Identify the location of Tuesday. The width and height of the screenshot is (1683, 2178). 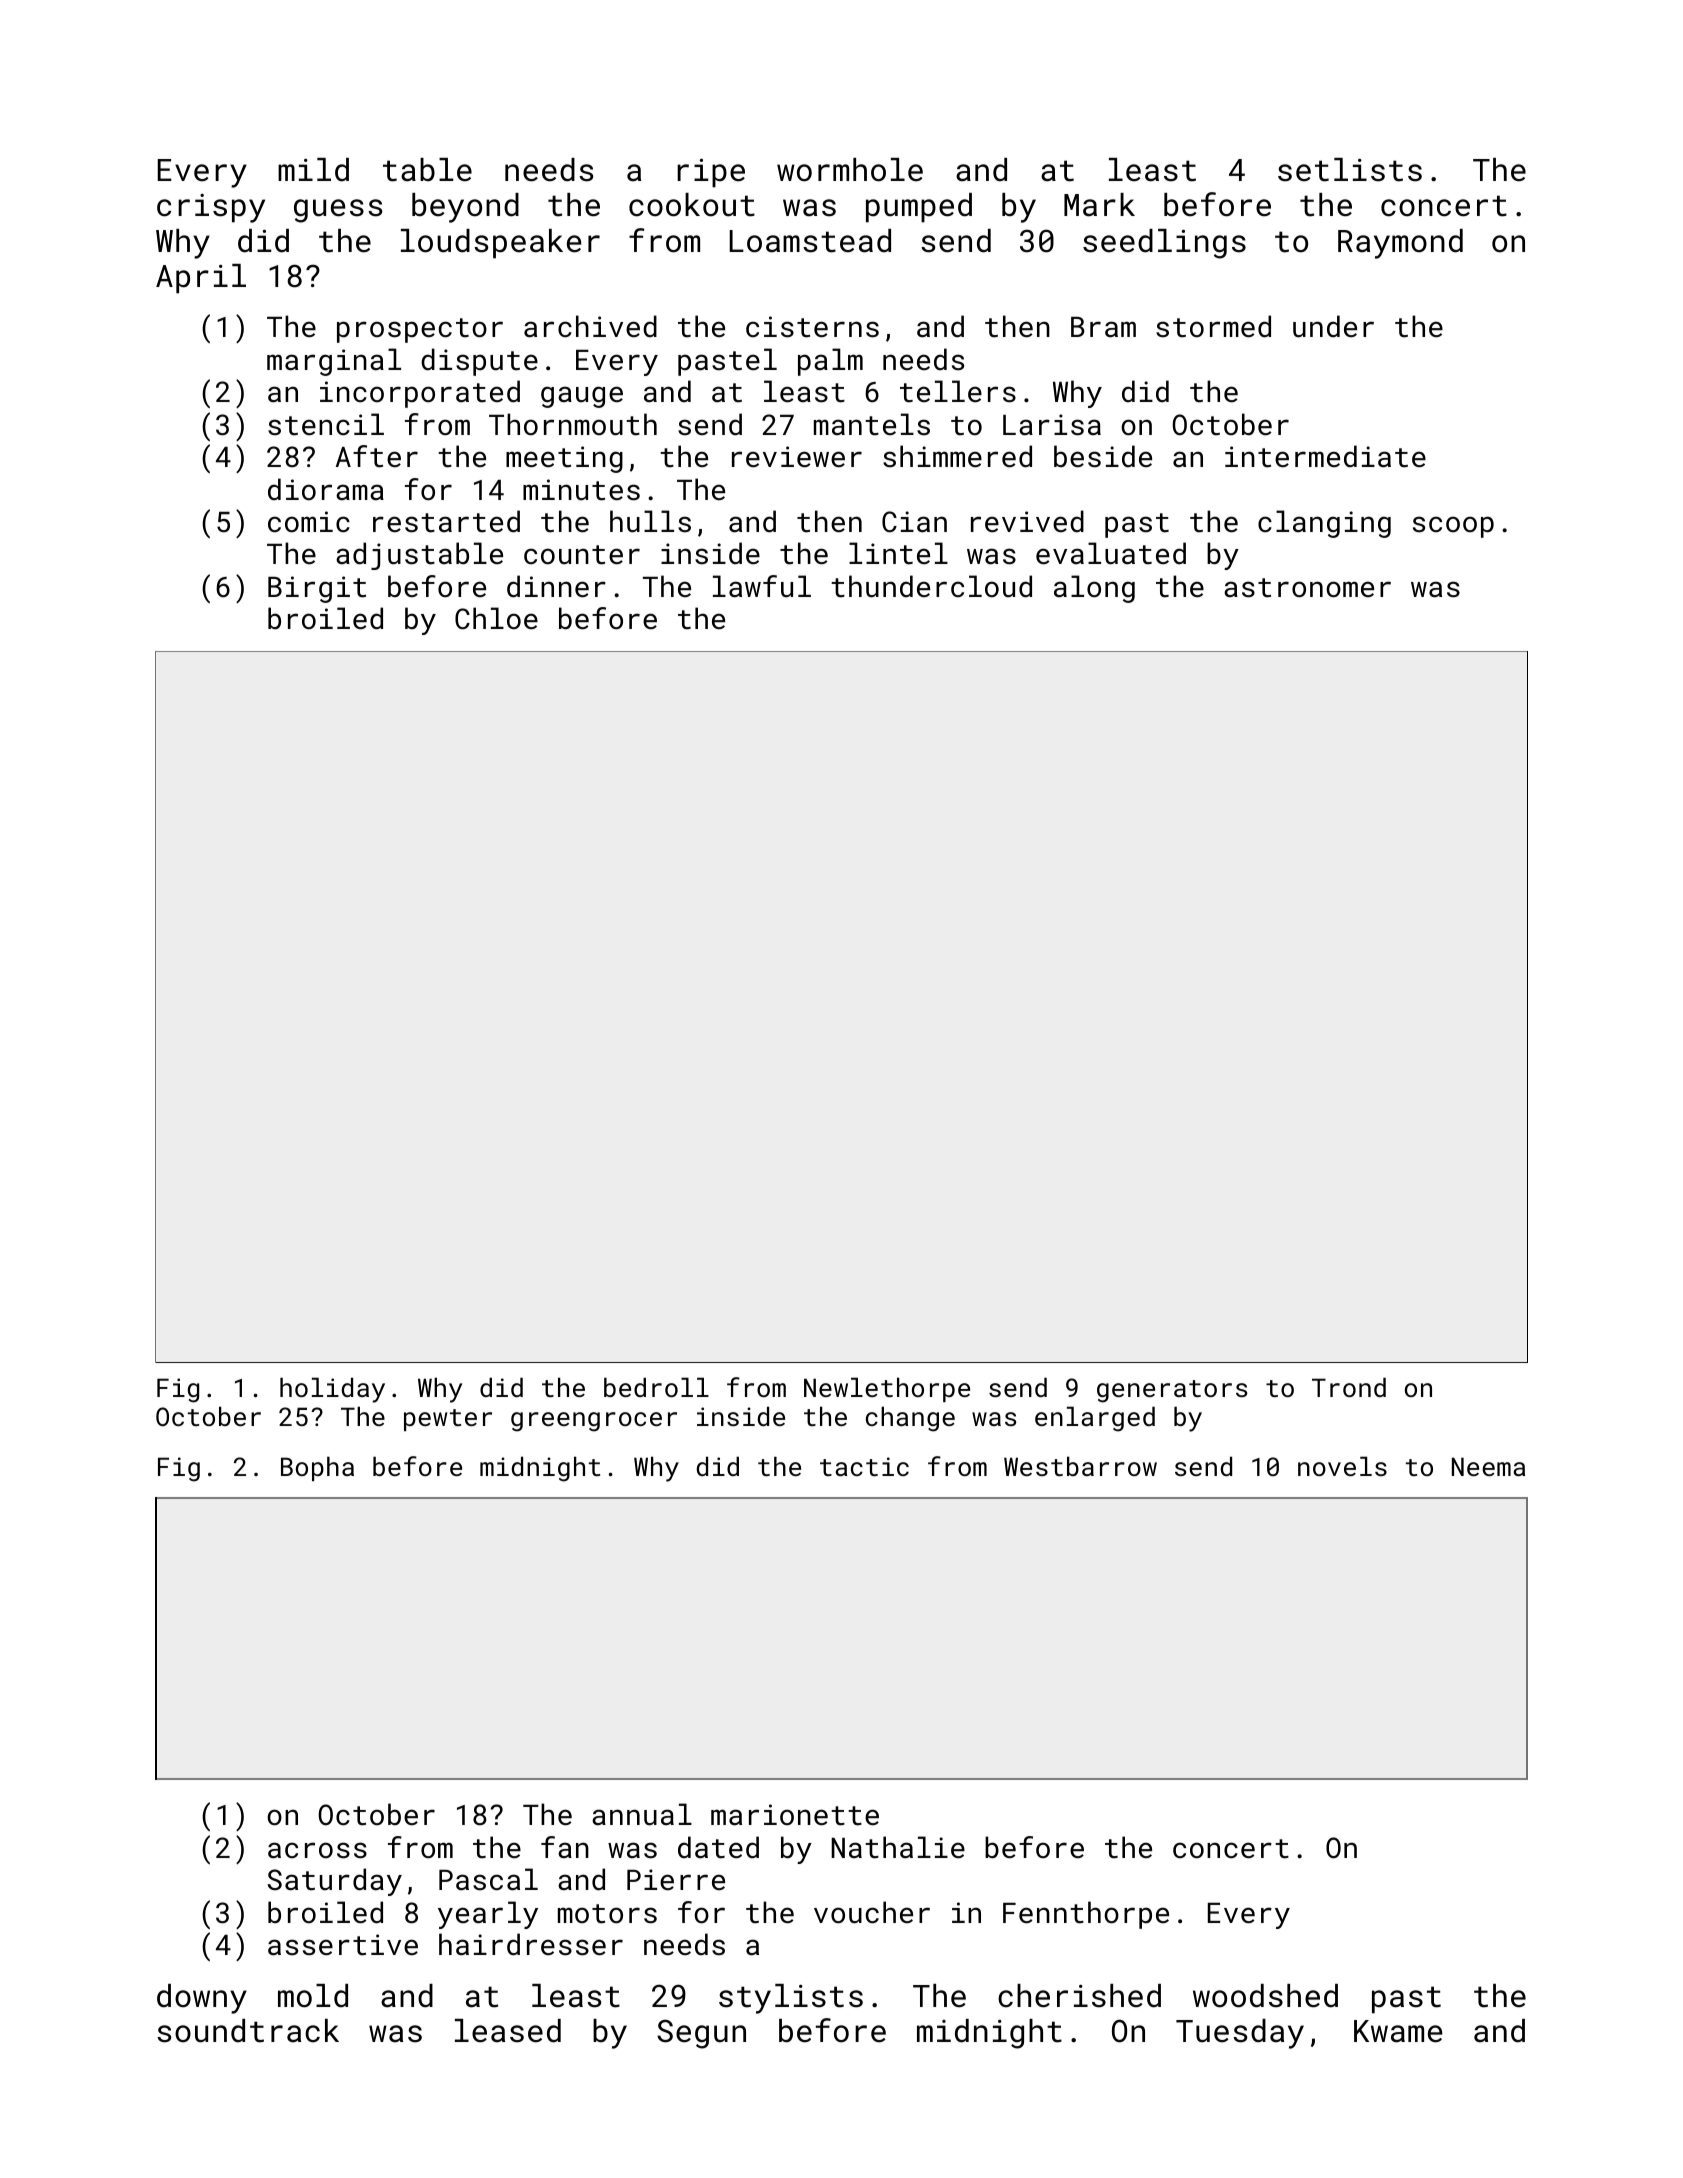
(1240, 2034).
